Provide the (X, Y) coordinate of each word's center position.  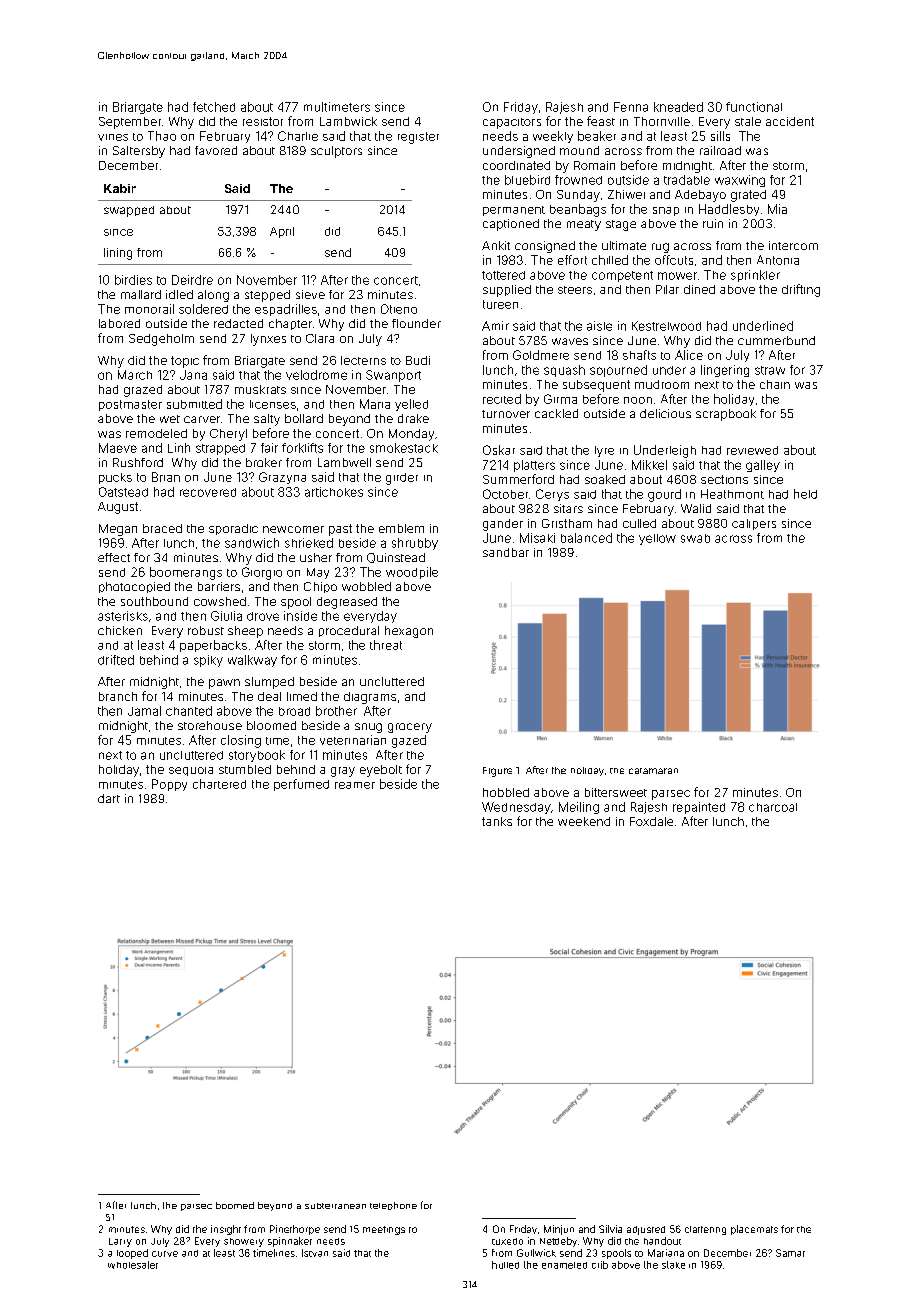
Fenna (631, 107)
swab (695, 538)
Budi (418, 360)
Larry (120, 1242)
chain (775, 384)
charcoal (773, 807)
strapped (220, 449)
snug (368, 728)
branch (118, 696)
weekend (584, 821)
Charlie (298, 136)
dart (109, 798)
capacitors (512, 123)
